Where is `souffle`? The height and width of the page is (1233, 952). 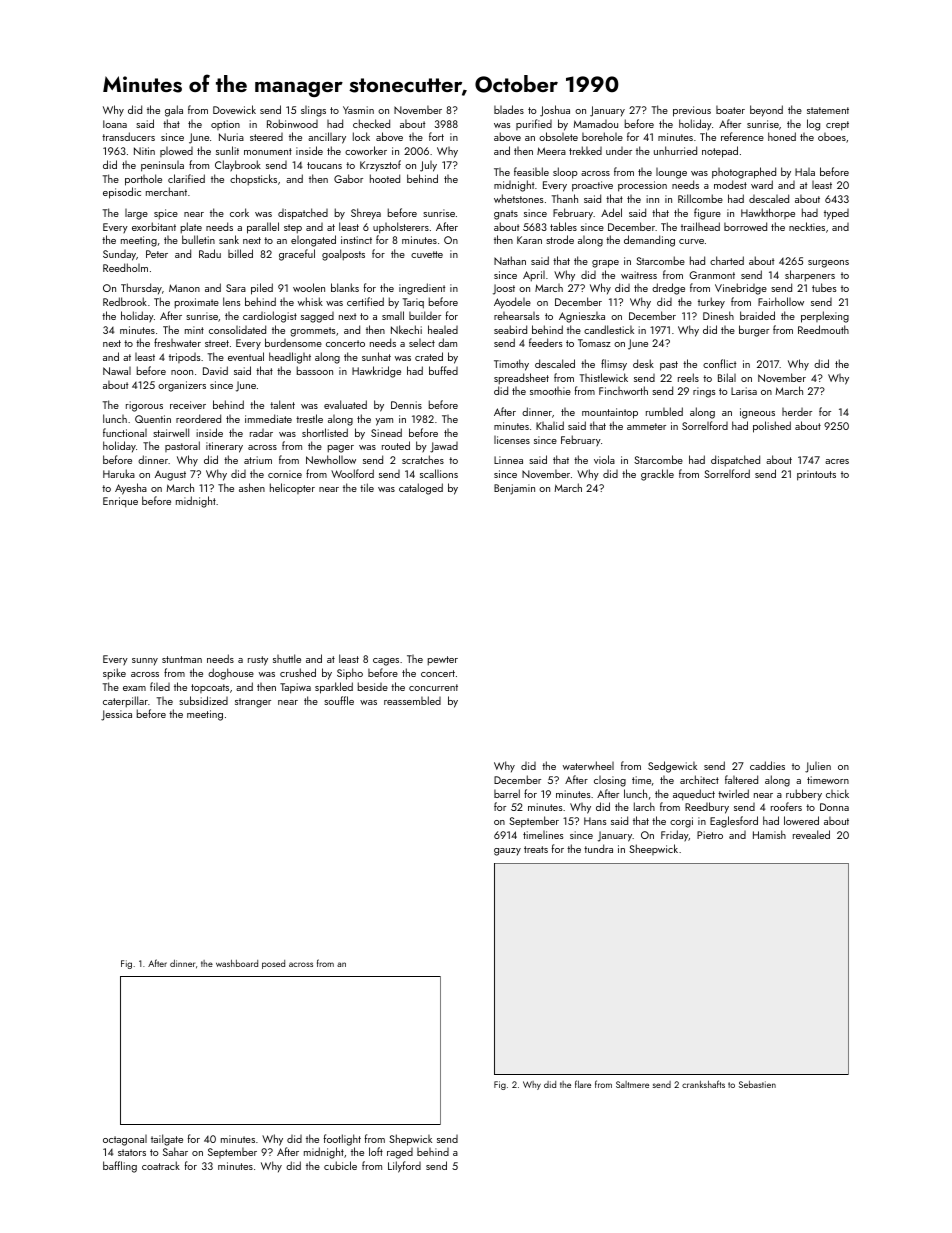
souffle is located at coordinates (339, 700).
